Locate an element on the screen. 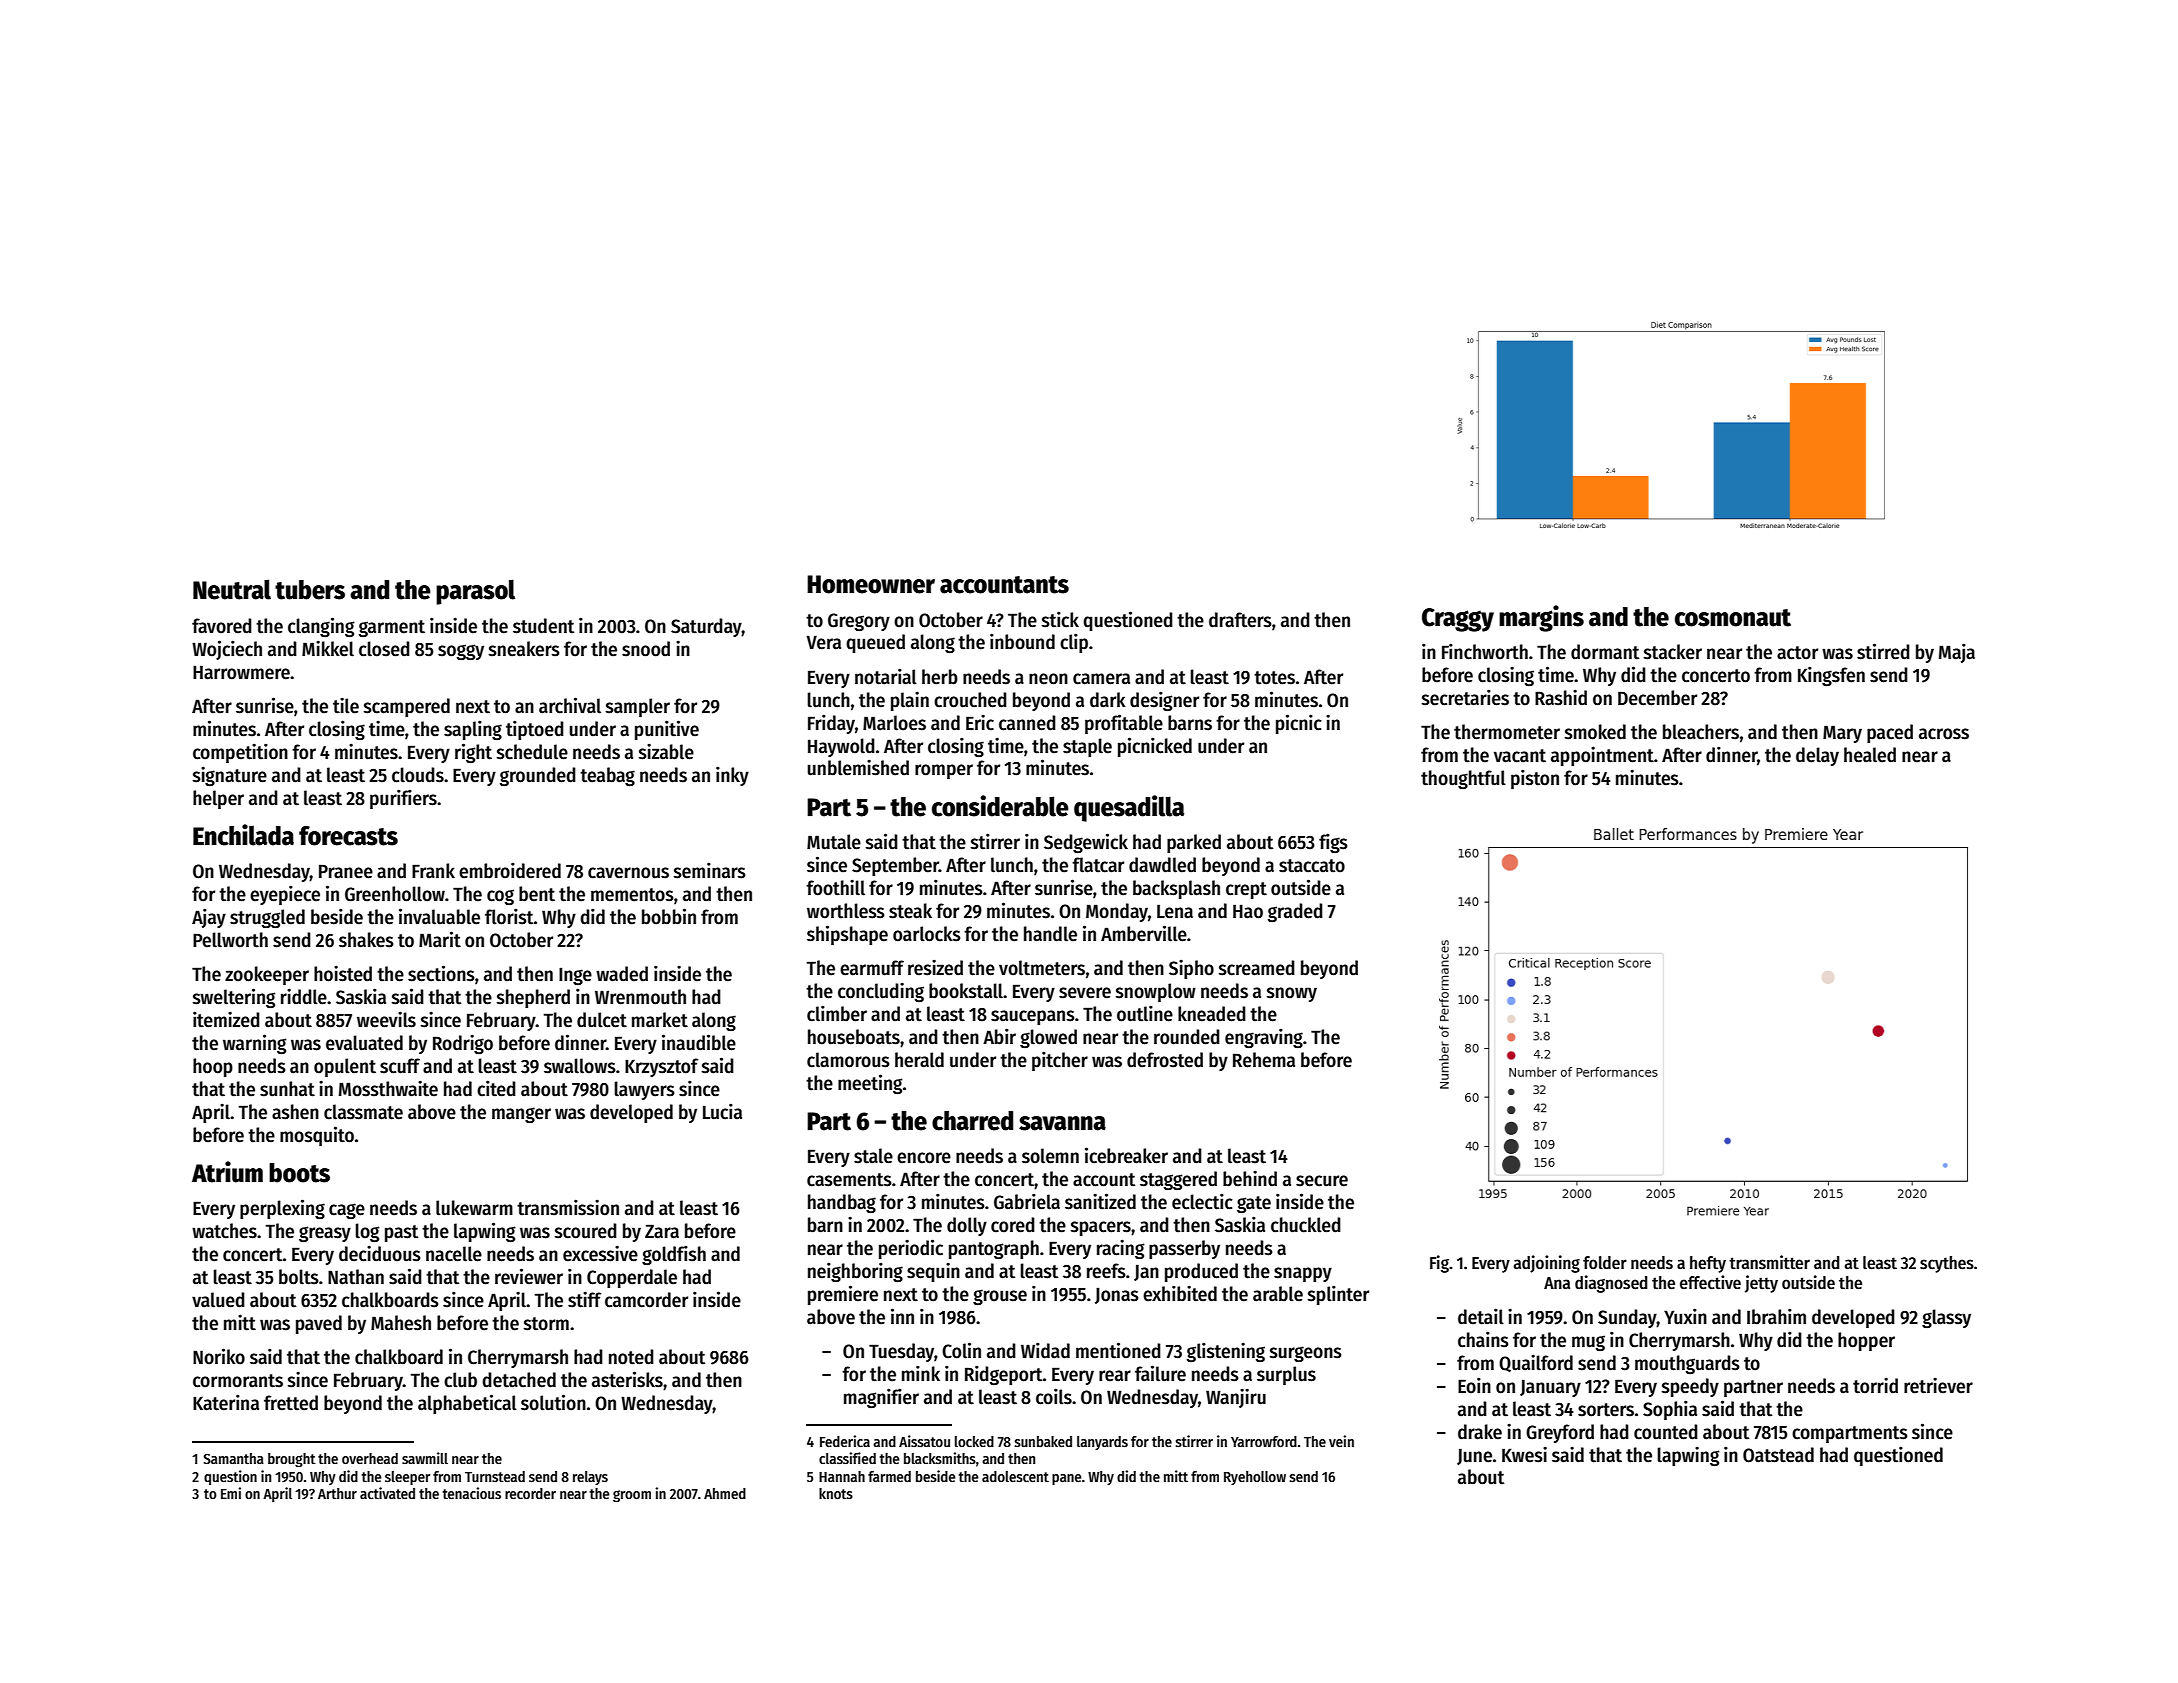  oarlocks is located at coordinates (927, 934).
